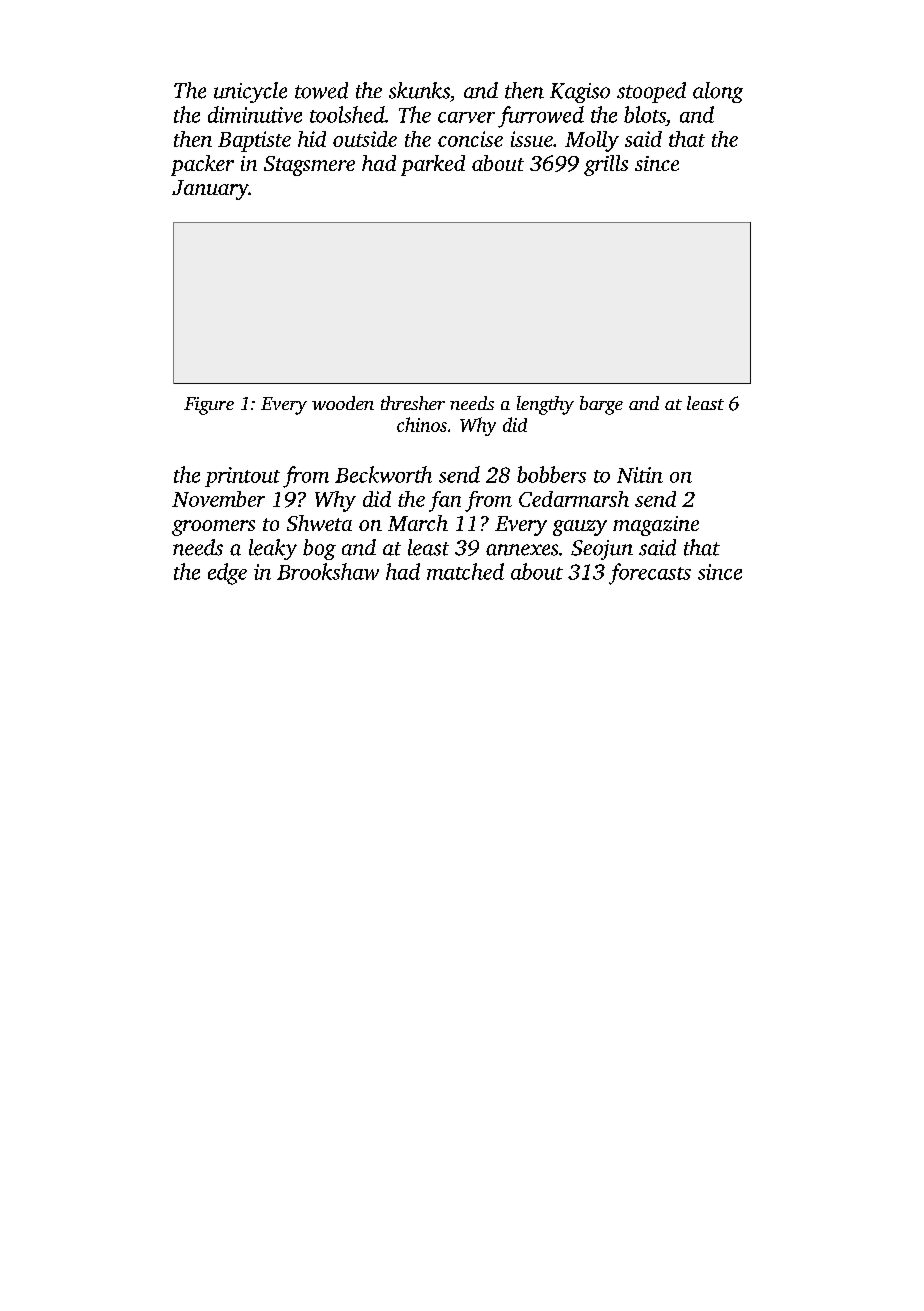 The width and height of the screenshot is (924, 1311). I want to click on barge, so click(601, 405).
